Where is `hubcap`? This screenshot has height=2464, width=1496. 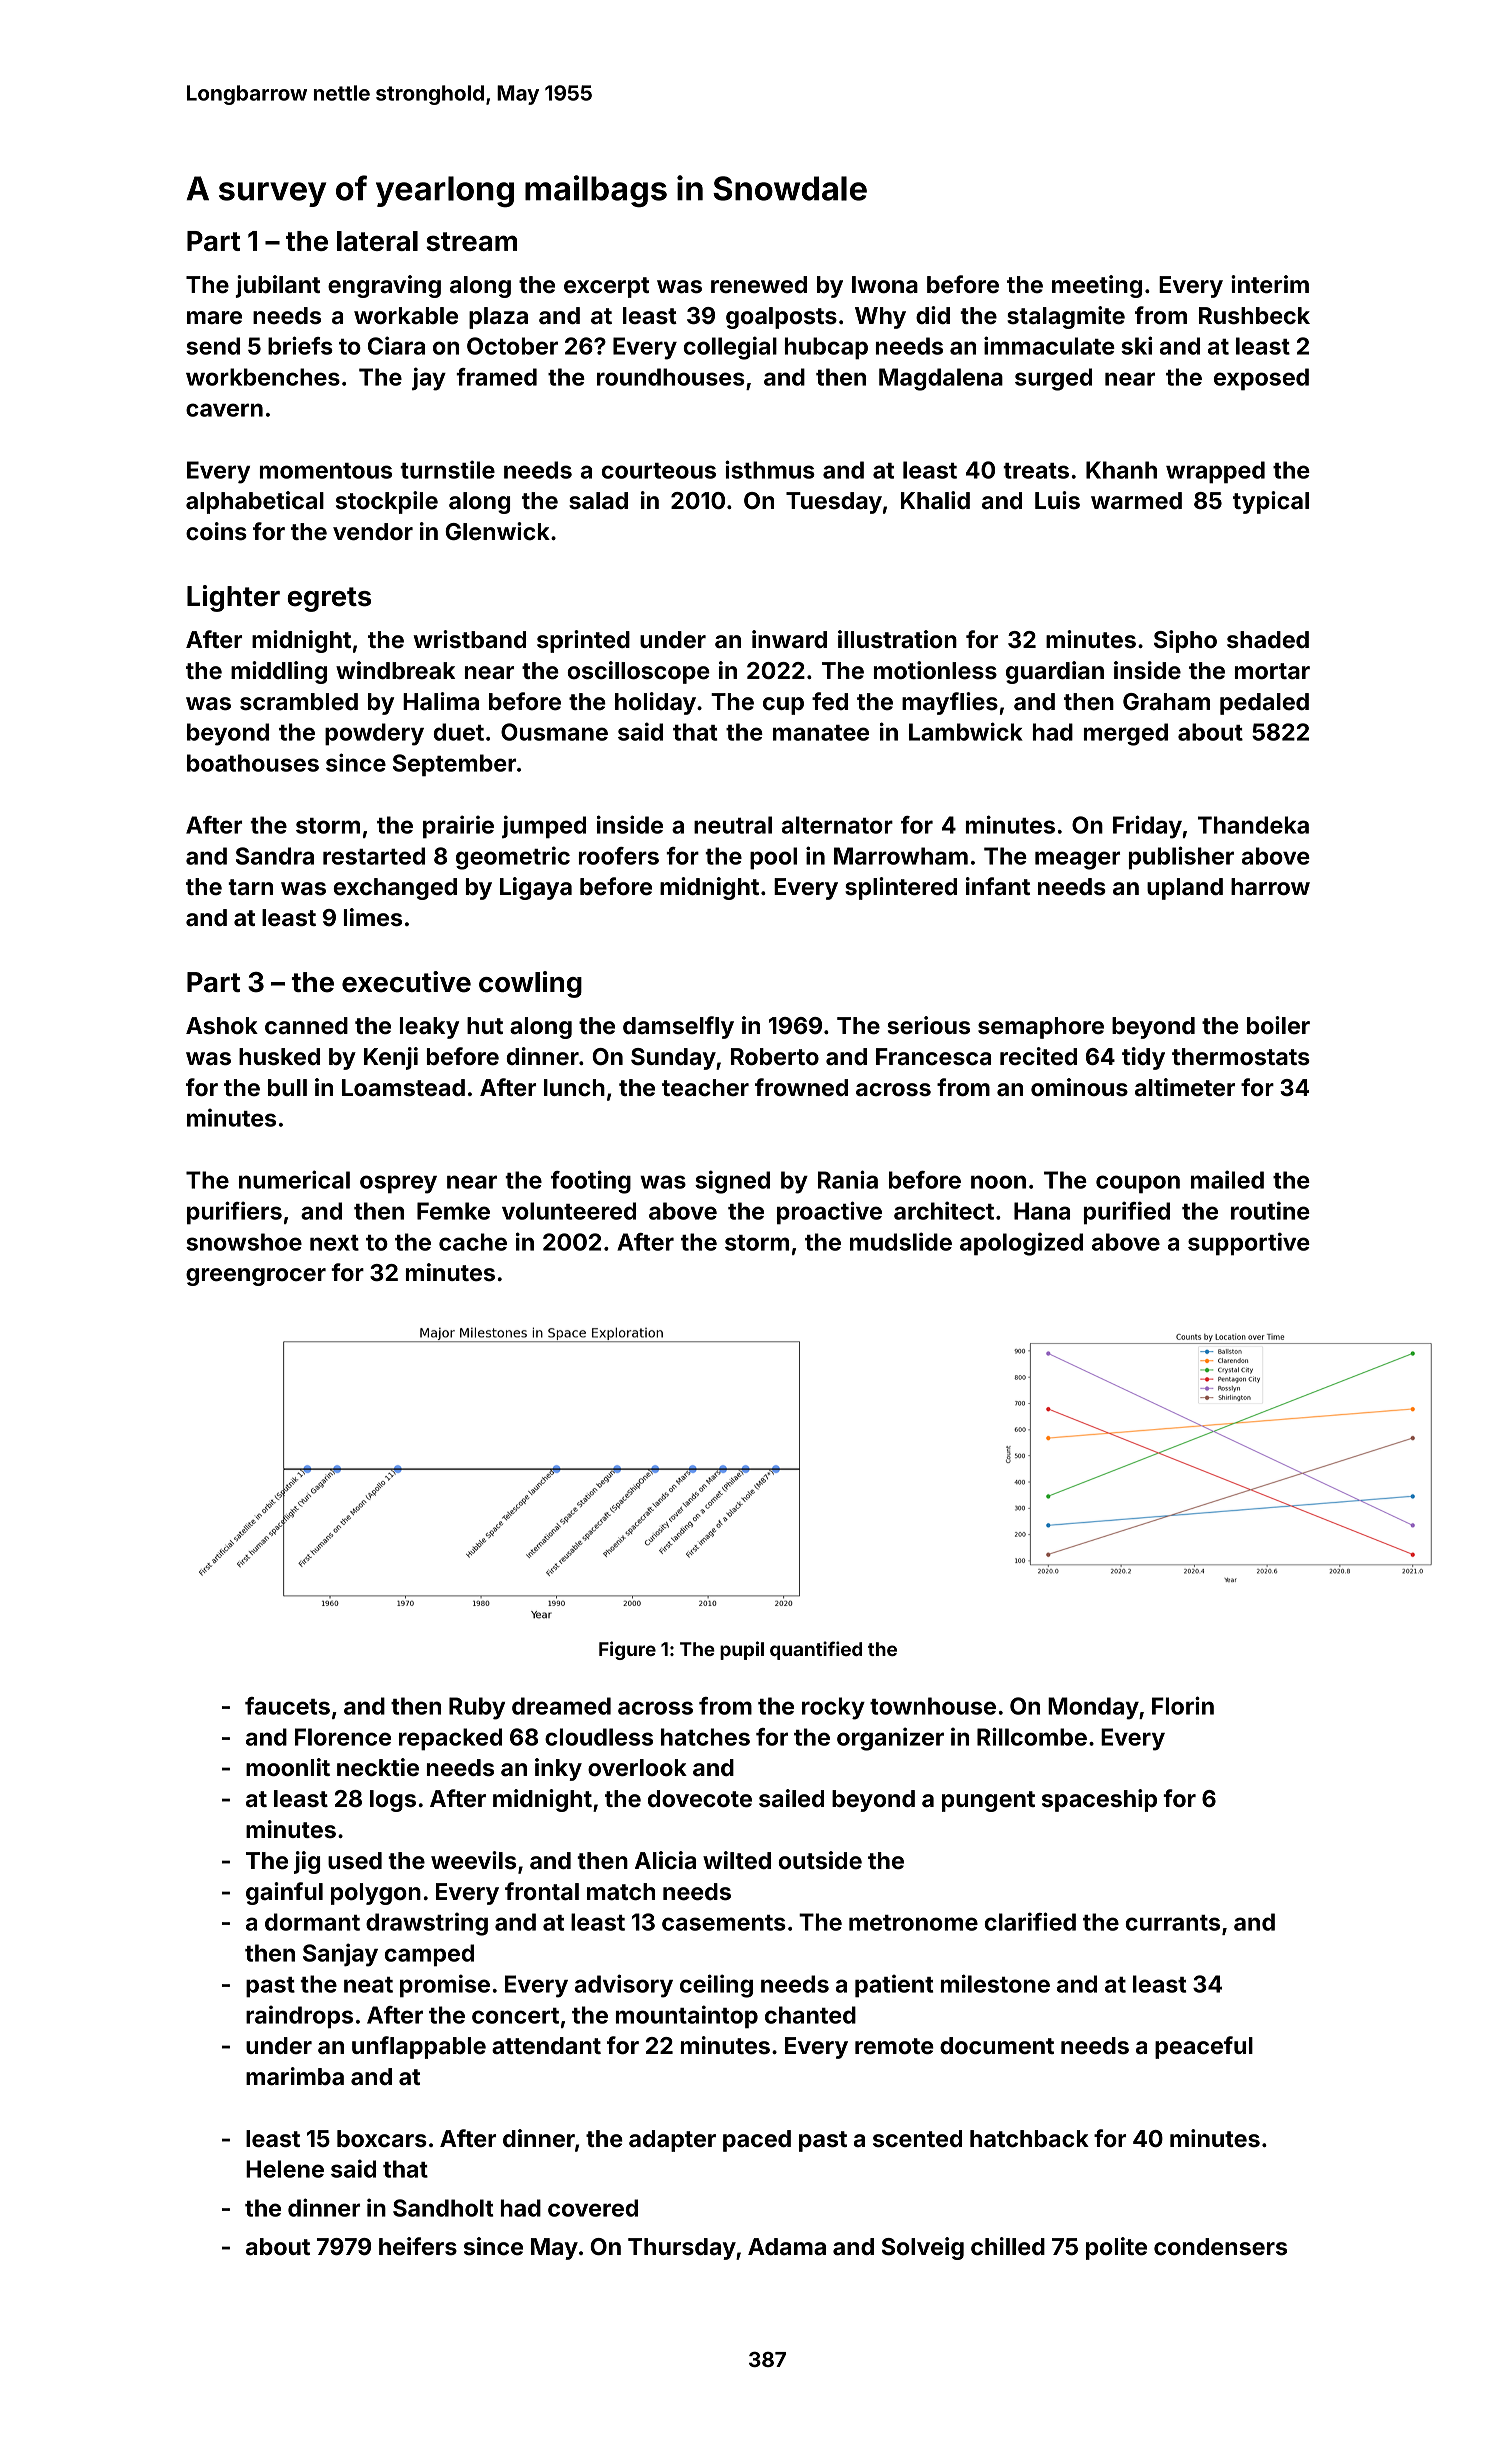
hubcap is located at coordinates (826, 348).
